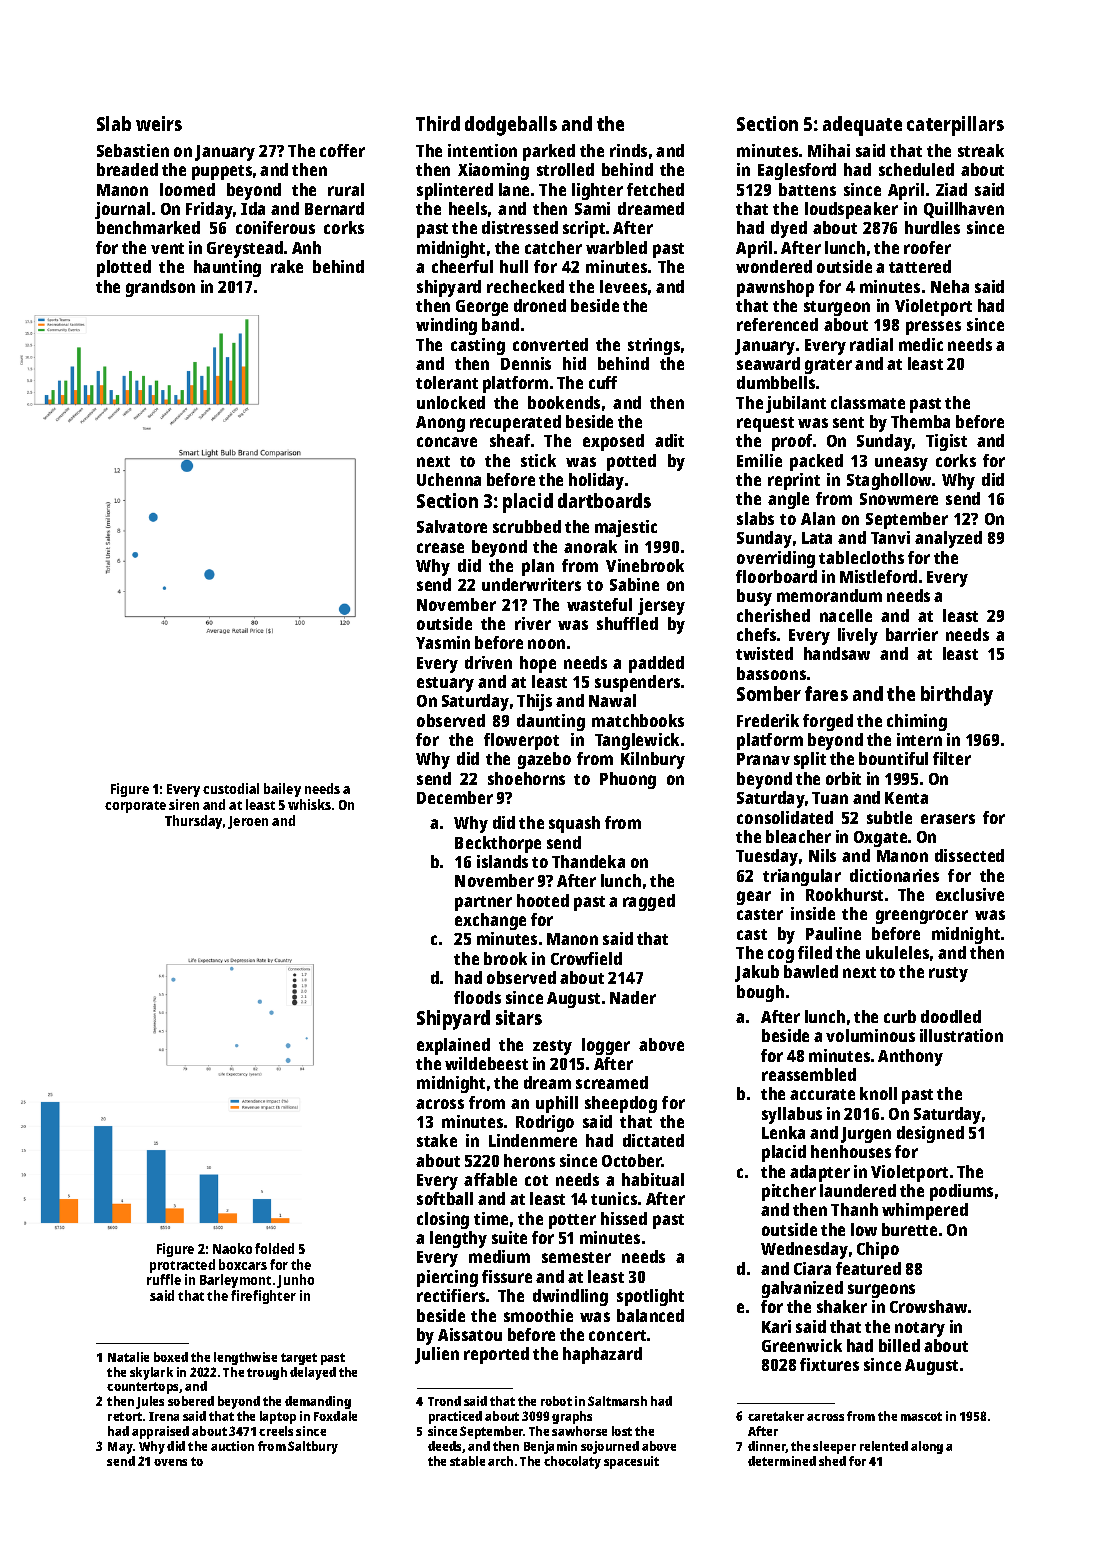  What do you see at coordinates (851, 210) in the screenshot?
I see `loudspeaker` at bounding box center [851, 210].
